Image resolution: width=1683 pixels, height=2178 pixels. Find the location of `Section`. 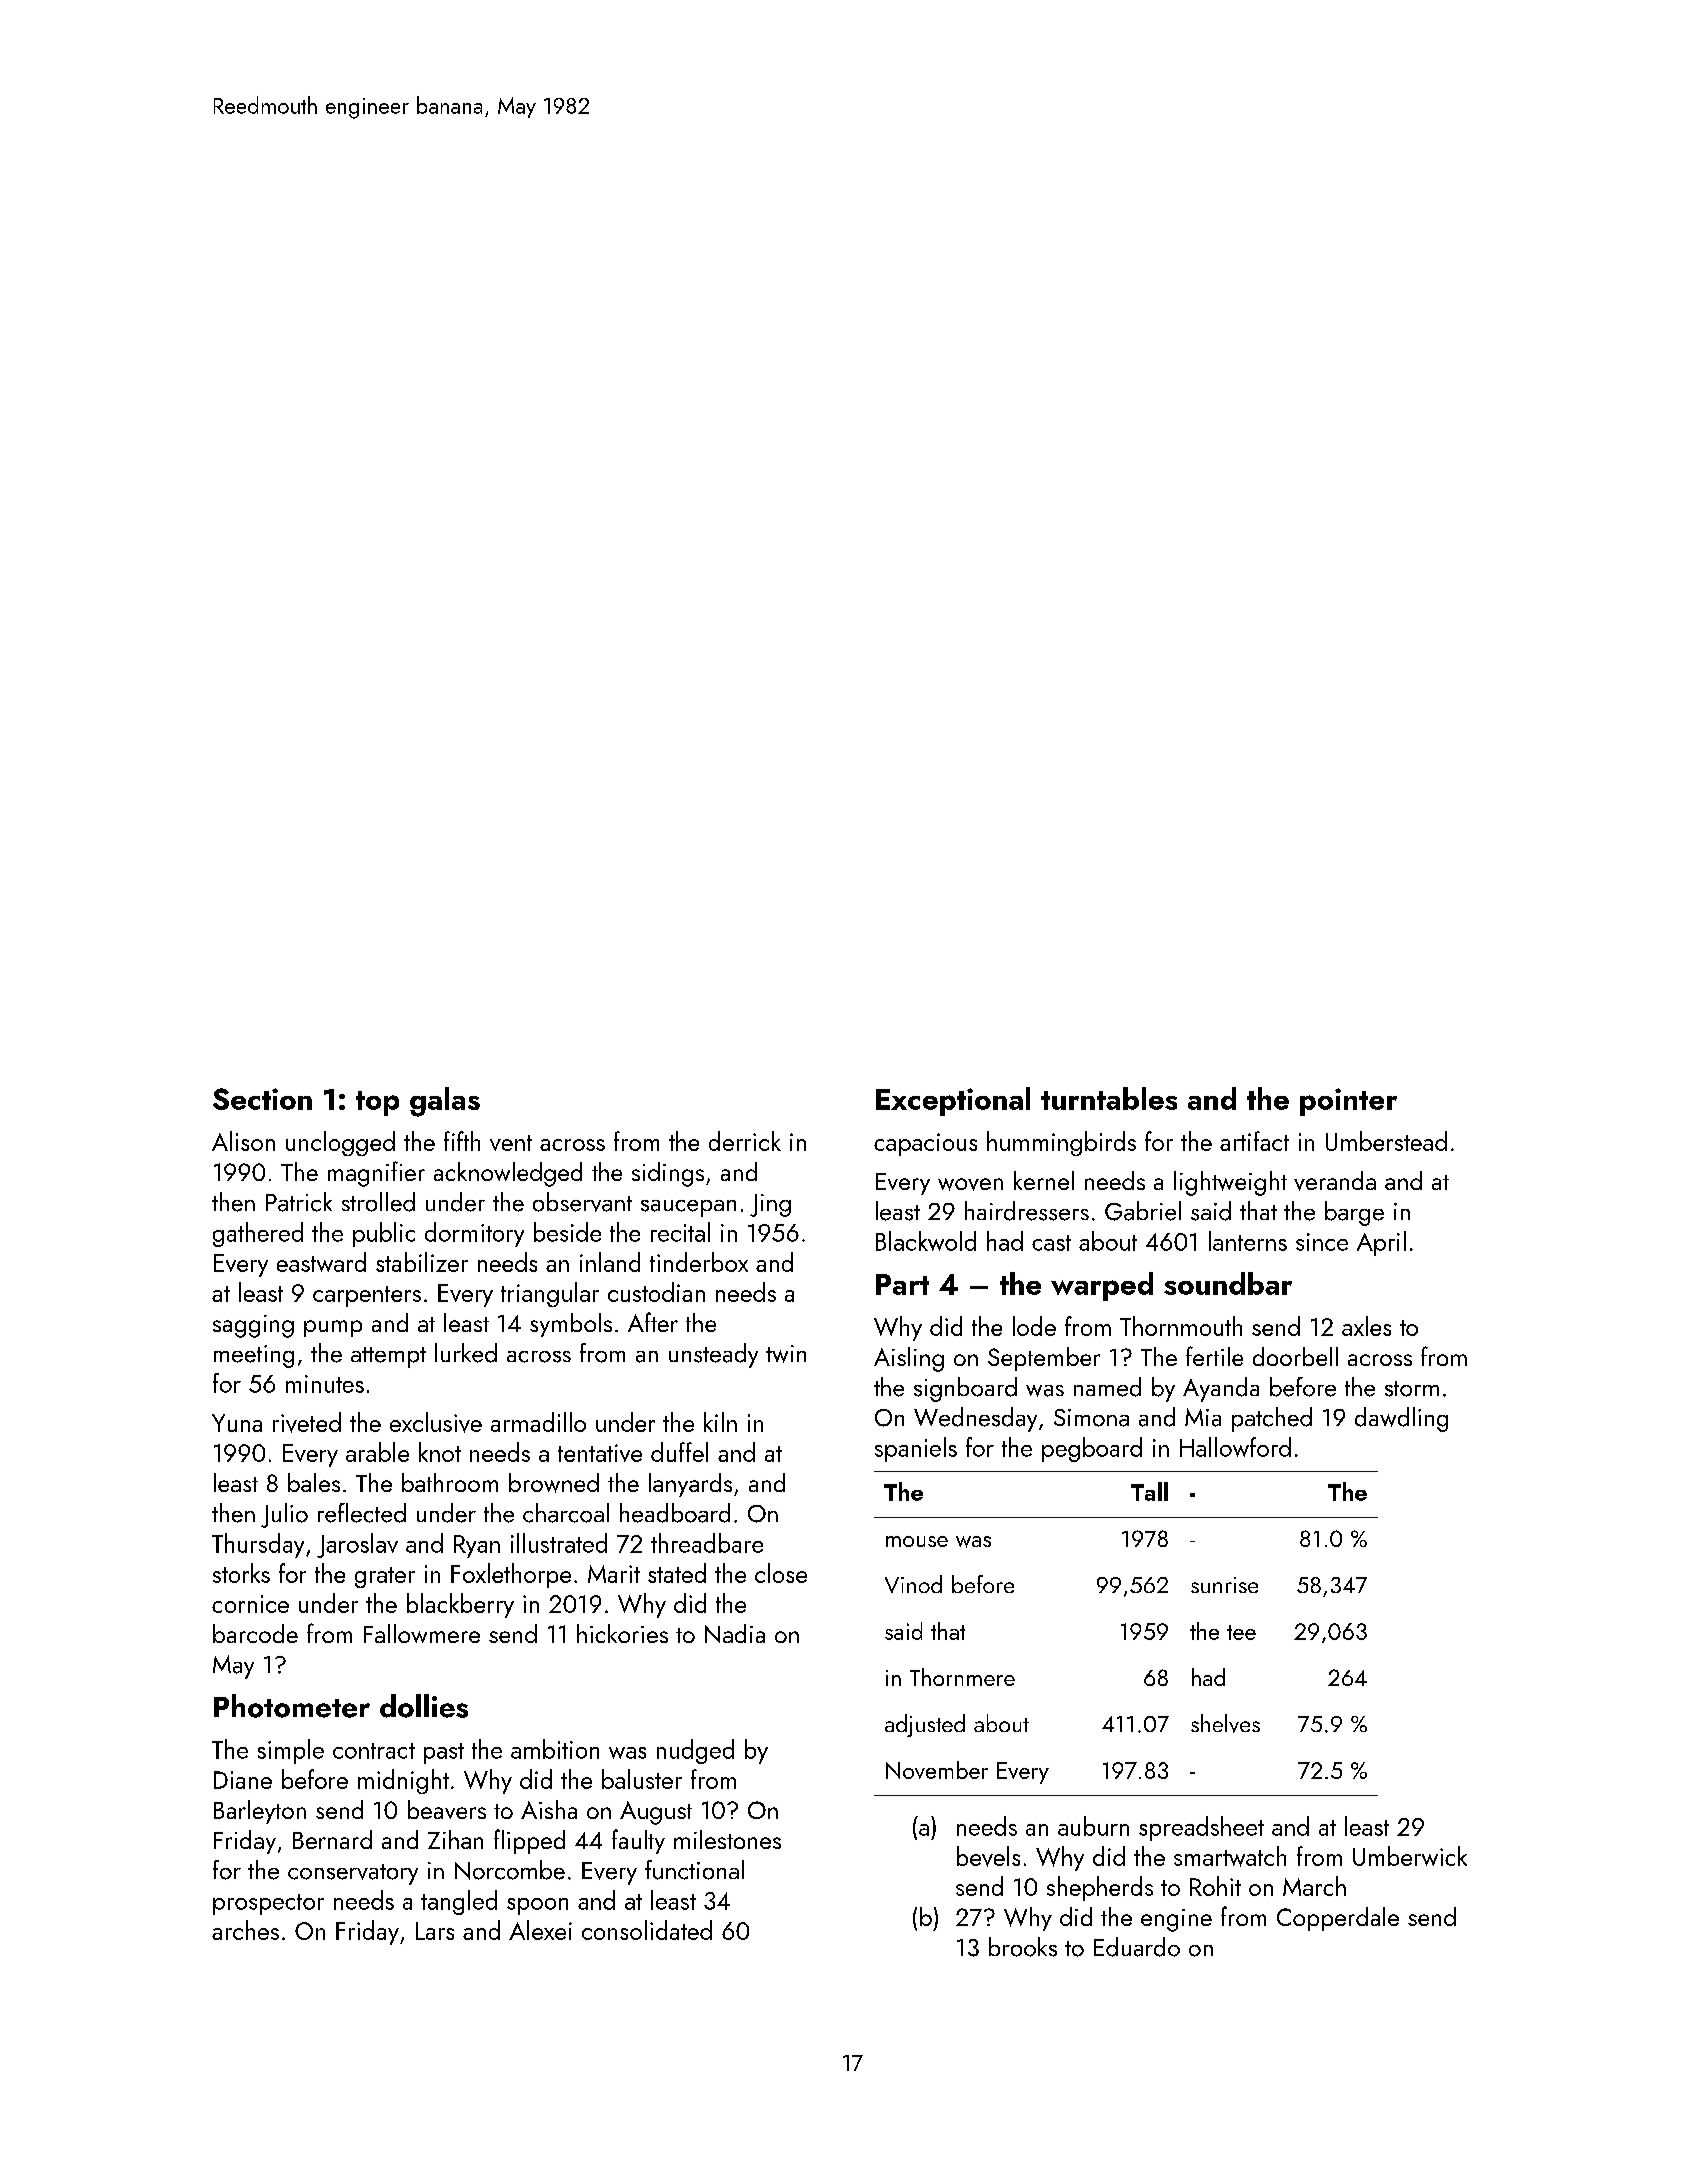

Section is located at coordinates (262, 1099).
